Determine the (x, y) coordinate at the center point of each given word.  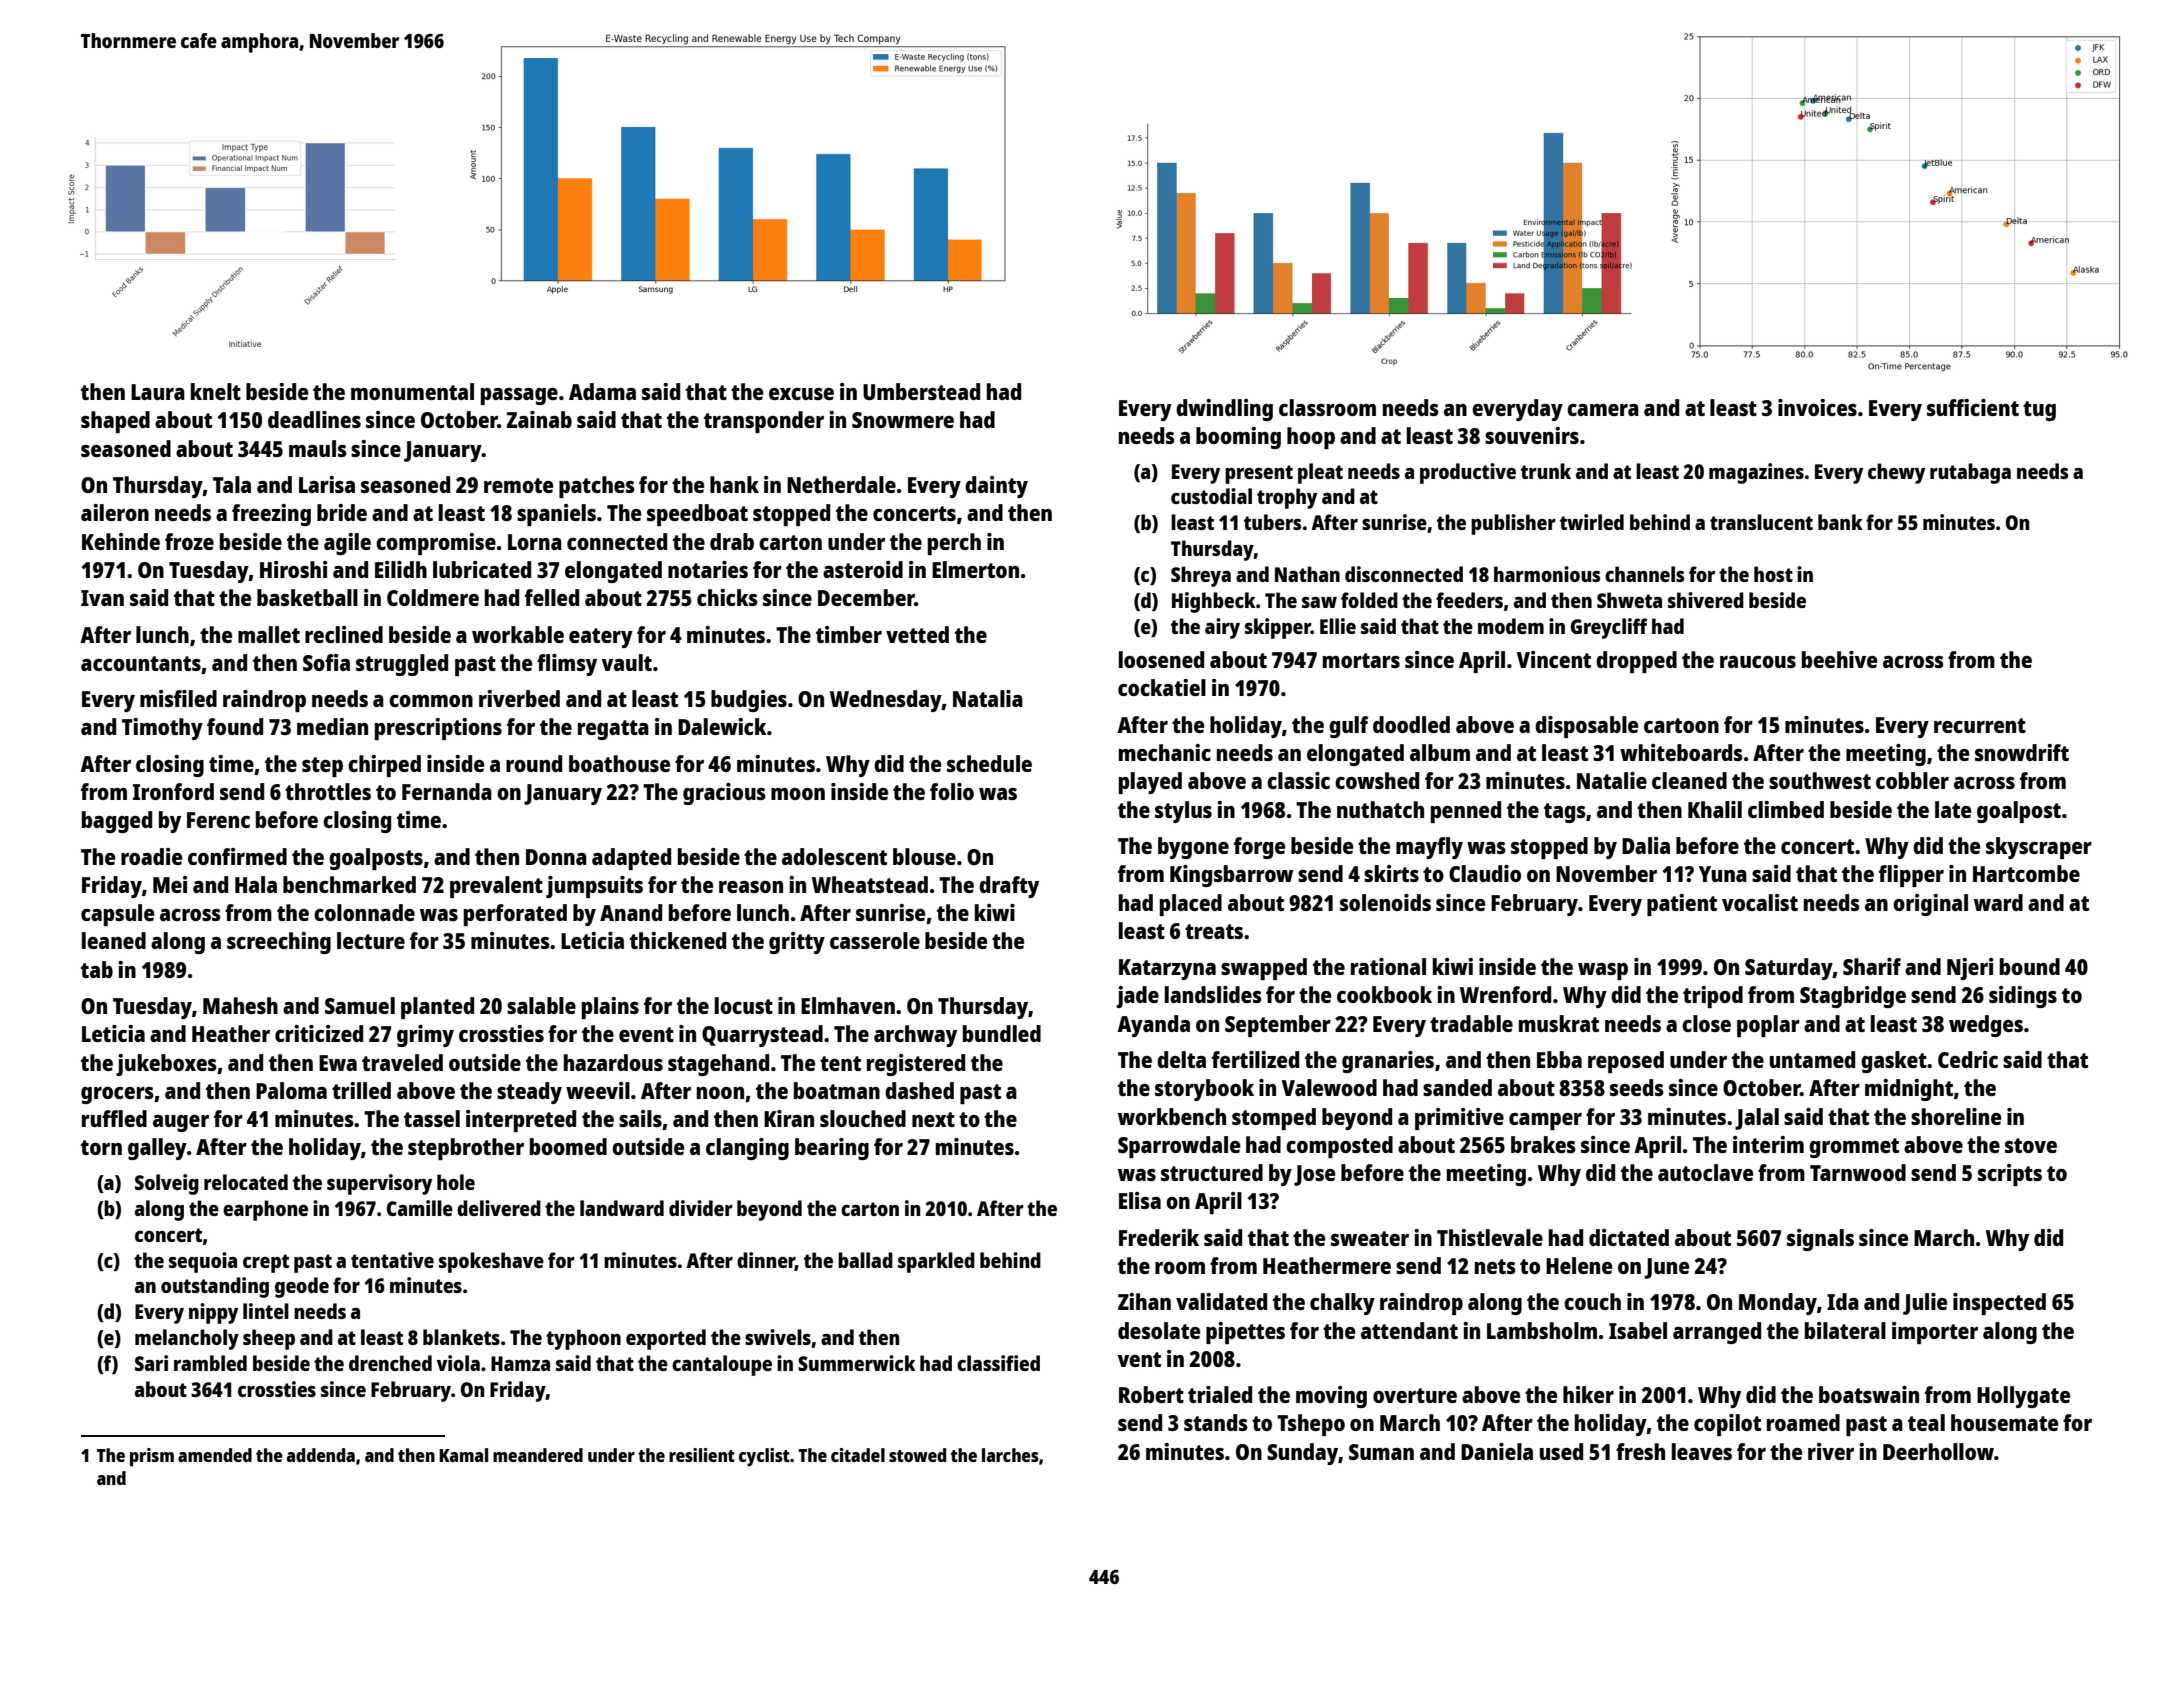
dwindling (1224, 410)
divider (701, 1208)
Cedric (1968, 1059)
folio (952, 791)
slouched (863, 1118)
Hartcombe (2026, 873)
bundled (1002, 1033)
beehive (1839, 659)
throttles (328, 791)
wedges (1986, 1026)
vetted (917, 634)
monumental (412, 391)
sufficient (1973, 407)
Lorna (535, 542)
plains (610, 1008)
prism (152, 1457)
